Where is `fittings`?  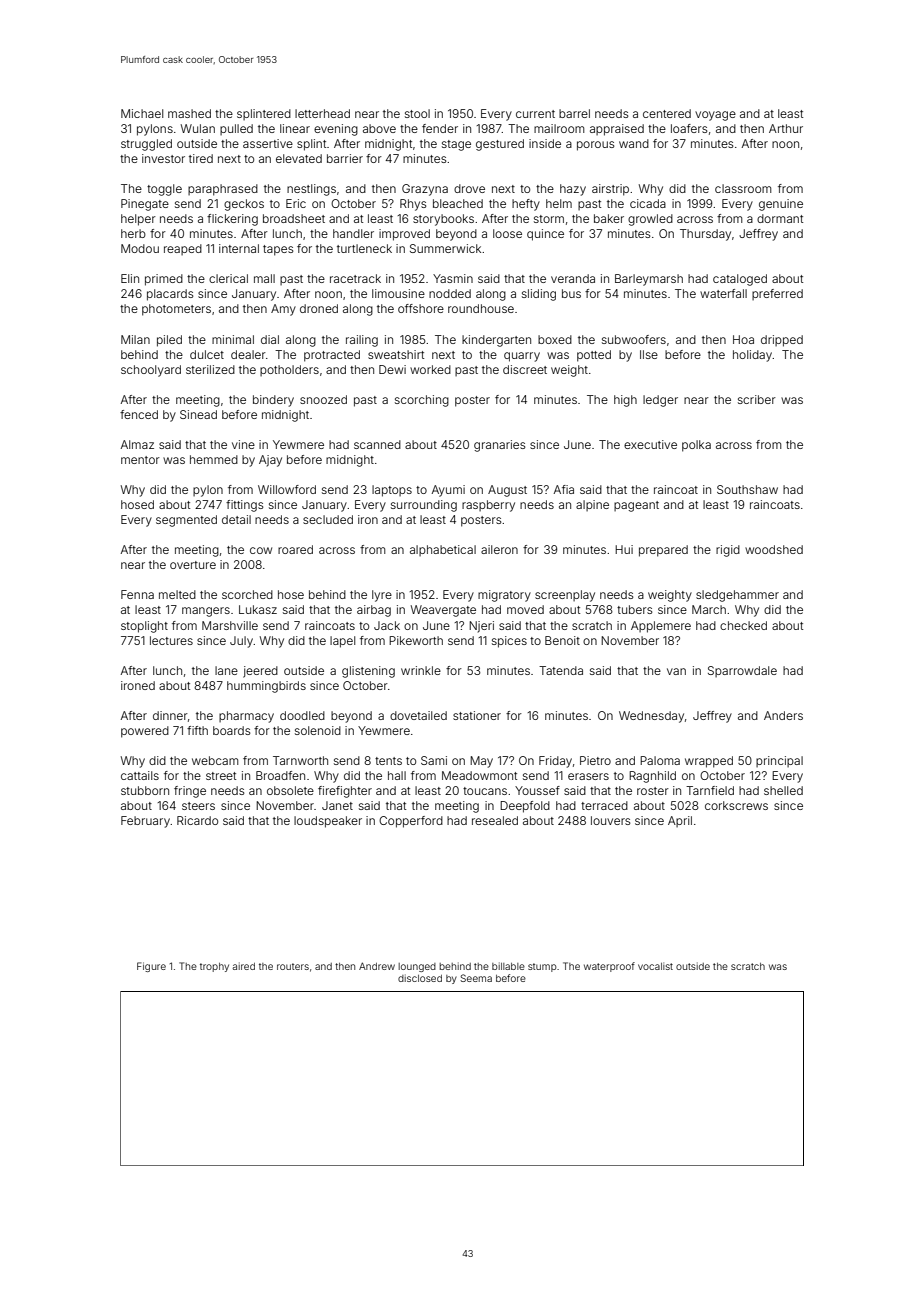
fittings is located at coordinates (245, 506).
